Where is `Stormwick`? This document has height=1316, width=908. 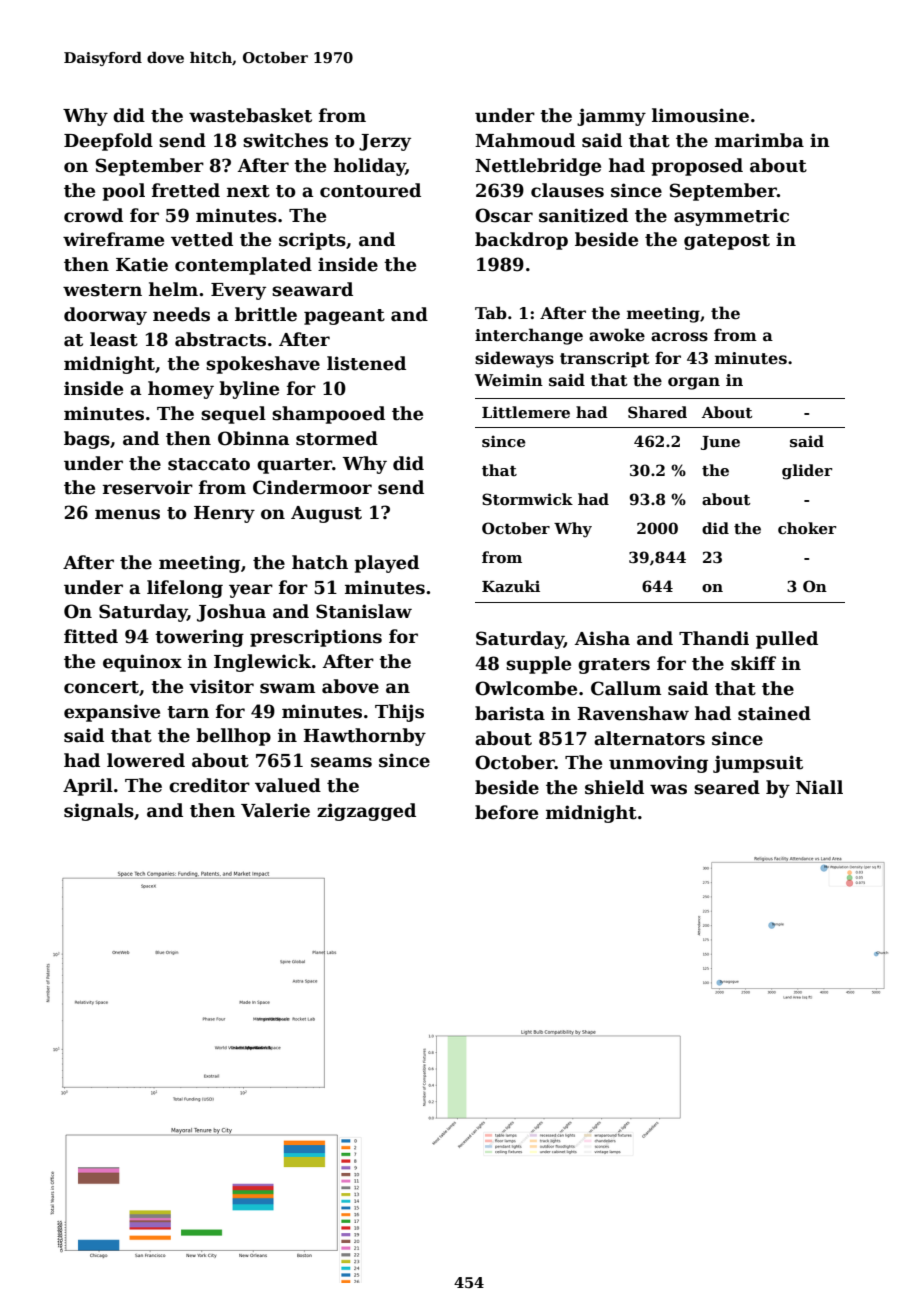
Stormwick is located at coordinates (527, 499).
